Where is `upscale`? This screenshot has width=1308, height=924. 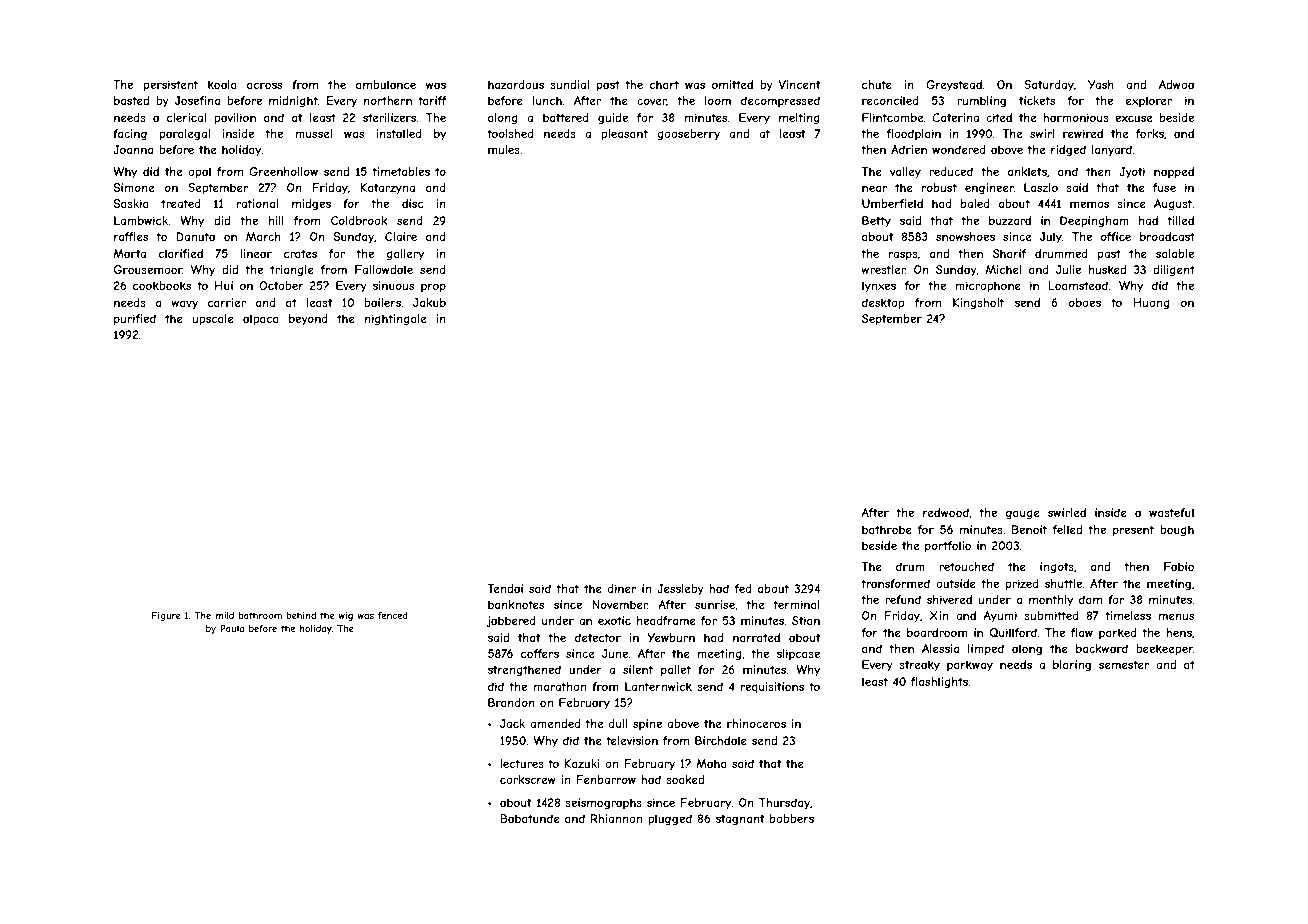 upscale is located at coordinates (213, 320).
